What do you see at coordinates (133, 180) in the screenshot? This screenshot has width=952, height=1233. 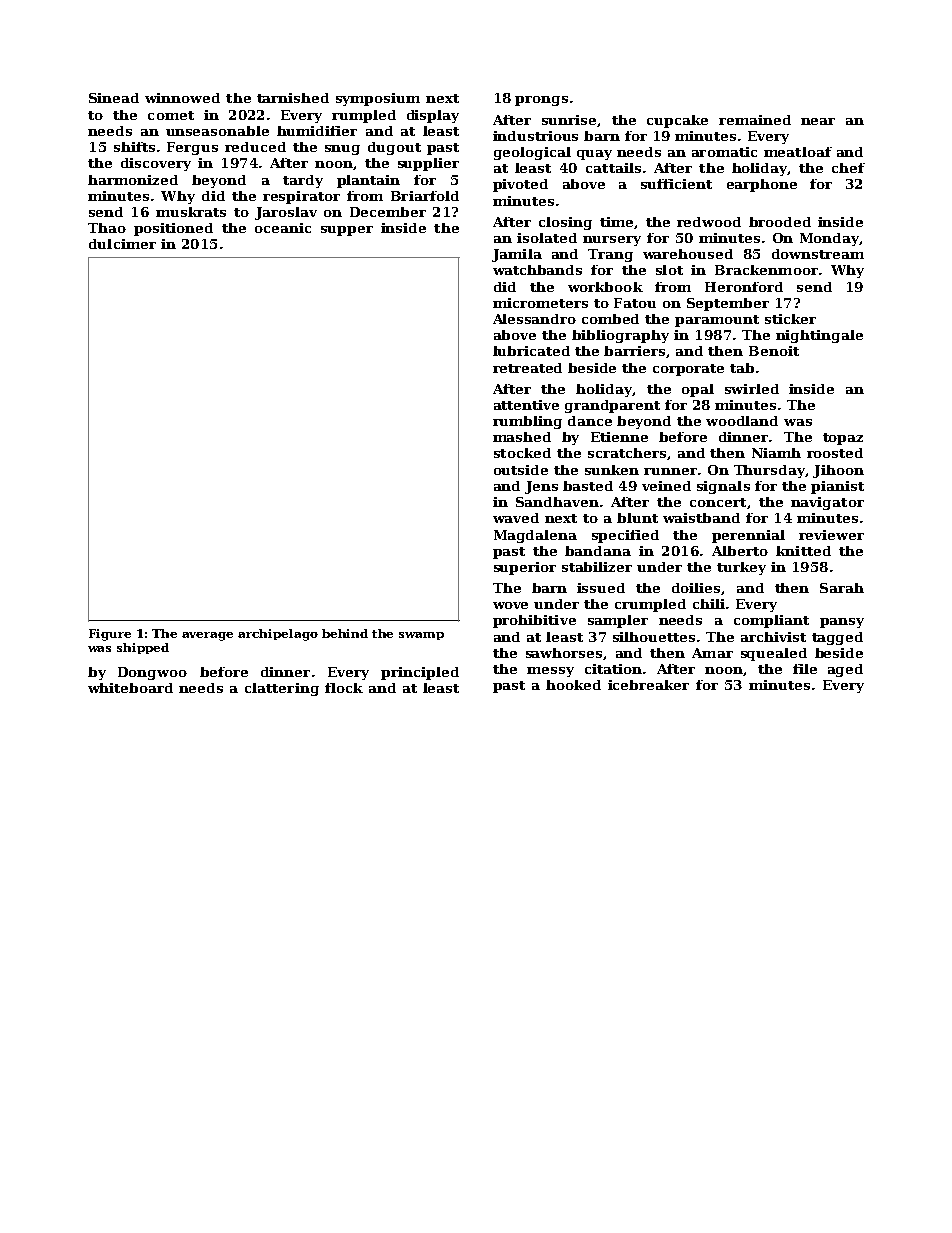 I see `harmonized` at bounding box center [133, 180].
